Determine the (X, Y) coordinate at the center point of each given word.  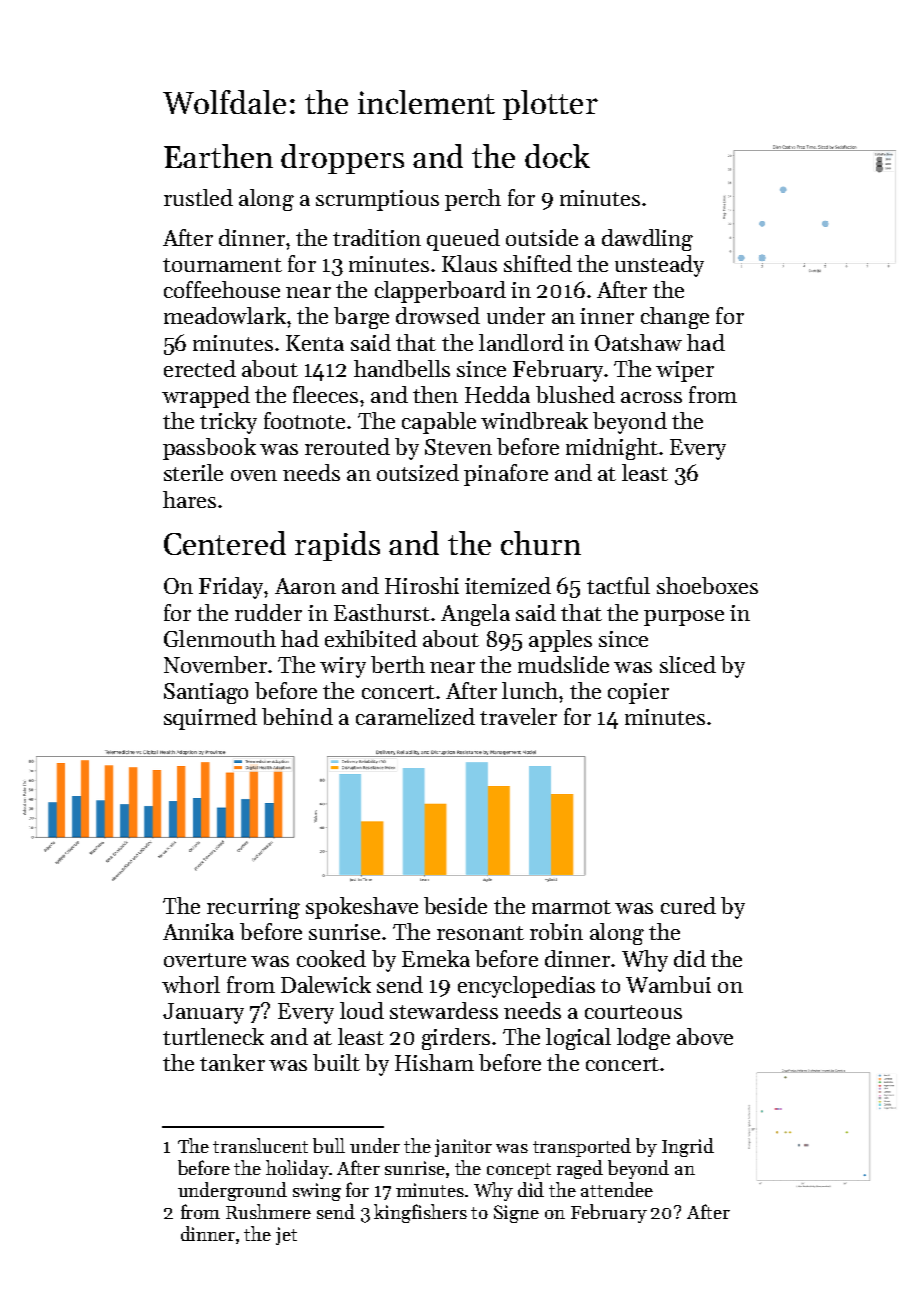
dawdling (647, 240)
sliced (688, 664)
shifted (538, 263)
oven (254, 475)
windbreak (534, 420)
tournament (222, 265)
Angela (475, 615)
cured (688, 905)
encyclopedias (526, 987)
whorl (191, 984)
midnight (612, 449)
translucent (260, 1145)
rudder (268, 612)
